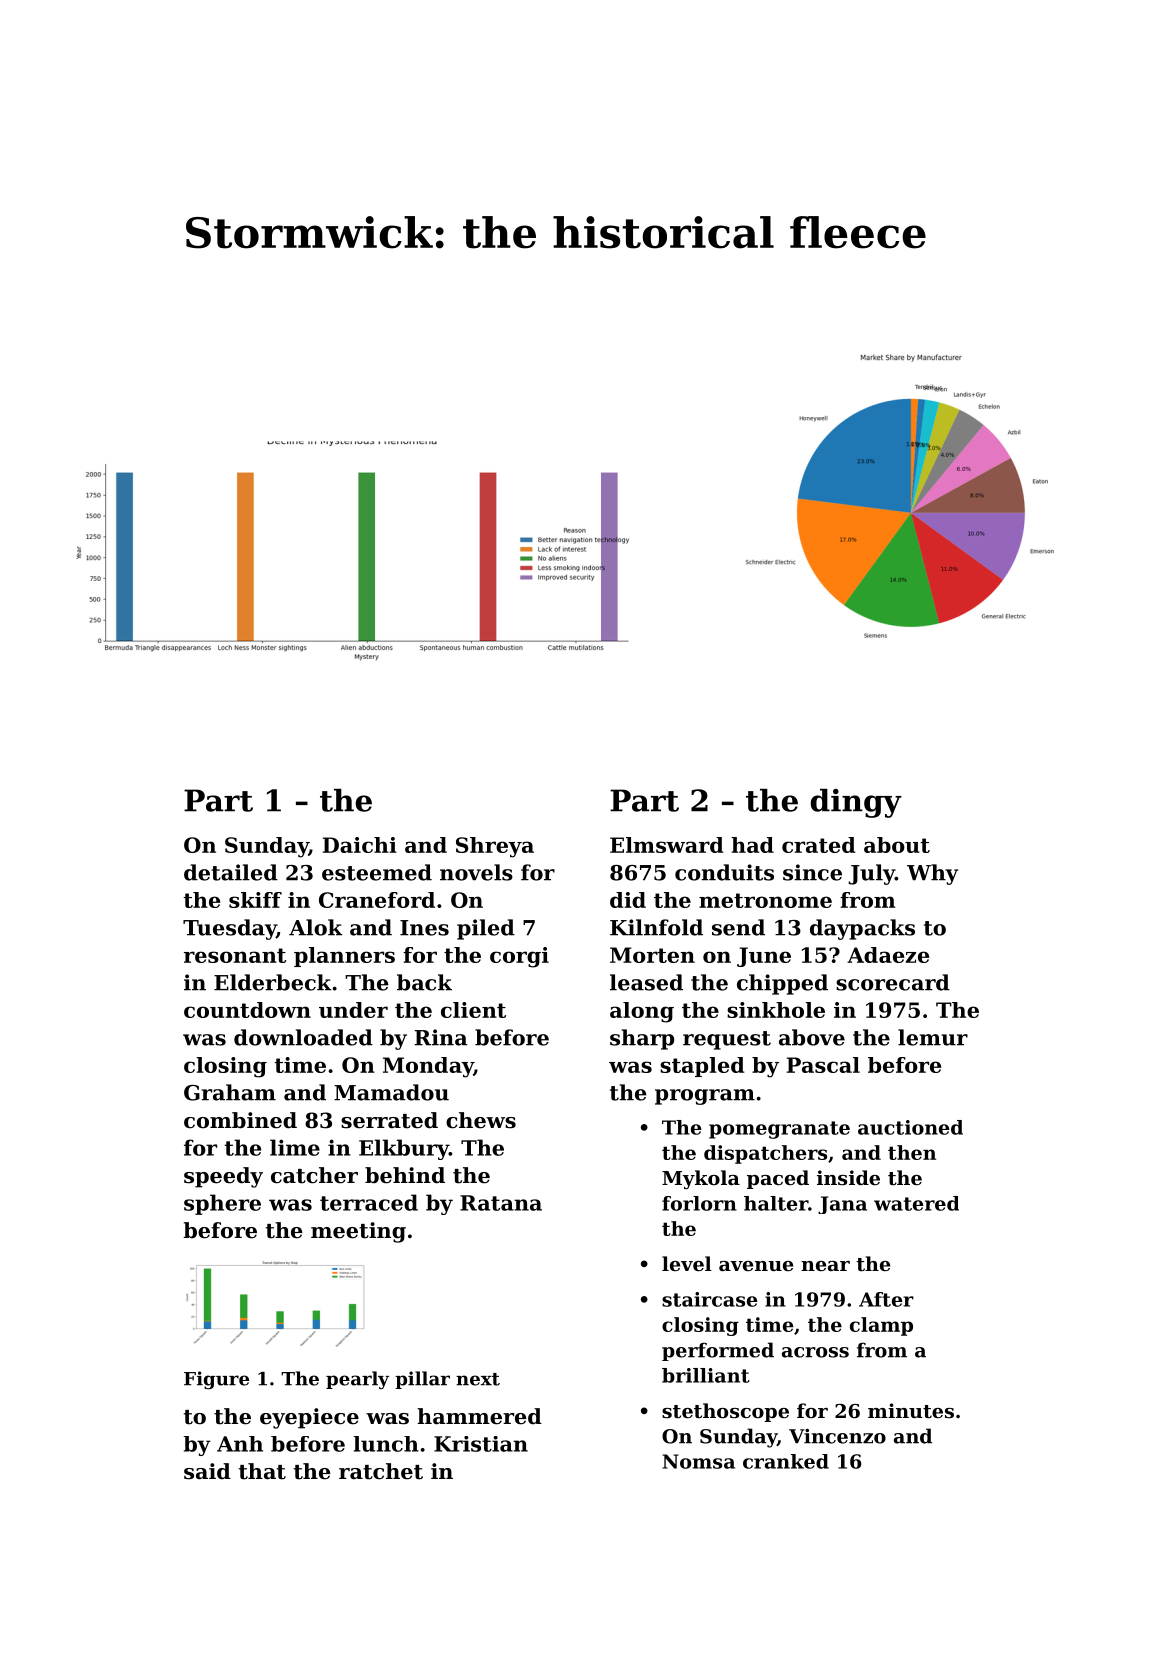 The image size is (1165, 1654). Describe the element at coordinates (932, 874) in the screenshot. I see `Why` at that location.
